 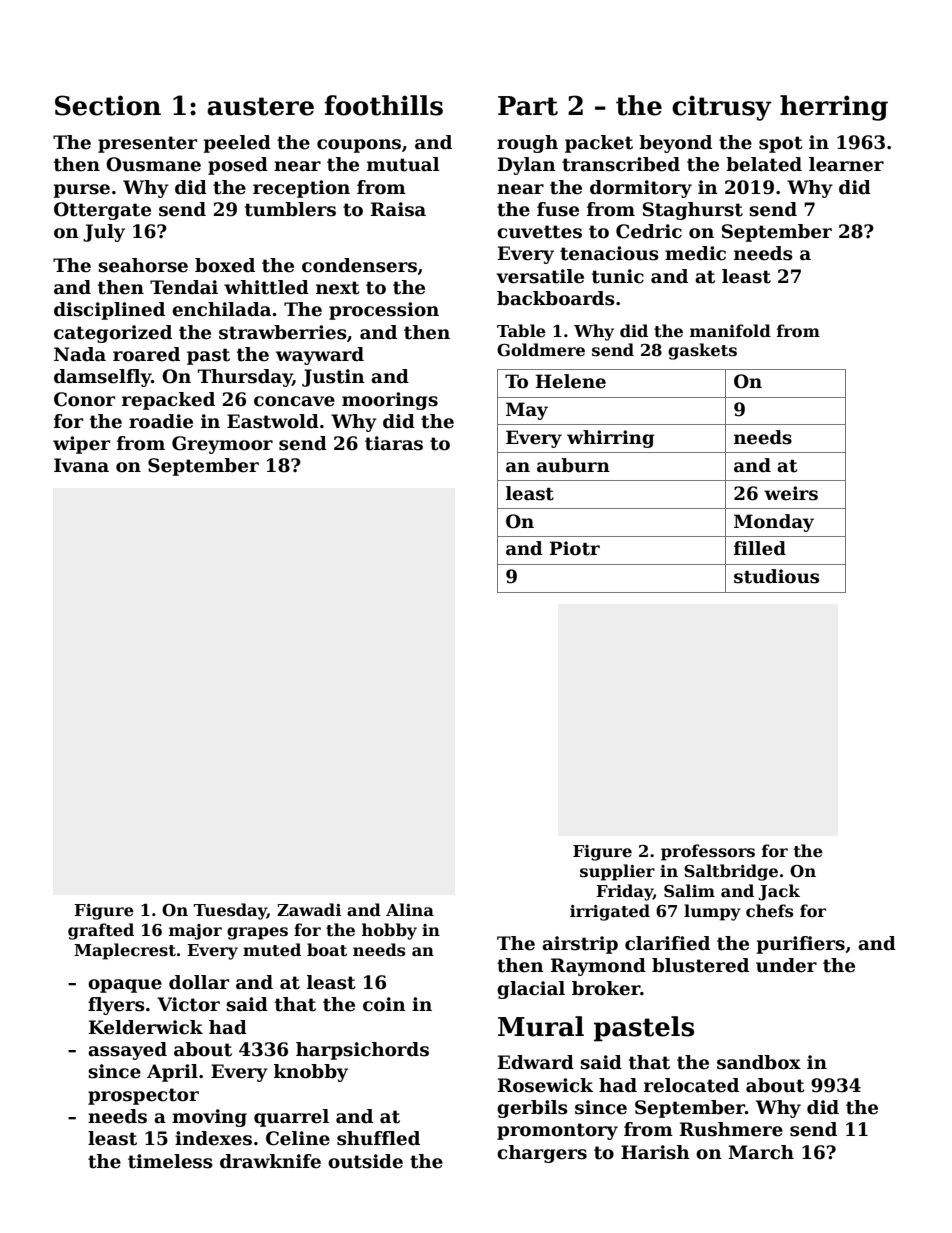 What do you see at coordinates (722, 108) in the screenshot?
I see `citrusy` at bounding box center [722, 108].
